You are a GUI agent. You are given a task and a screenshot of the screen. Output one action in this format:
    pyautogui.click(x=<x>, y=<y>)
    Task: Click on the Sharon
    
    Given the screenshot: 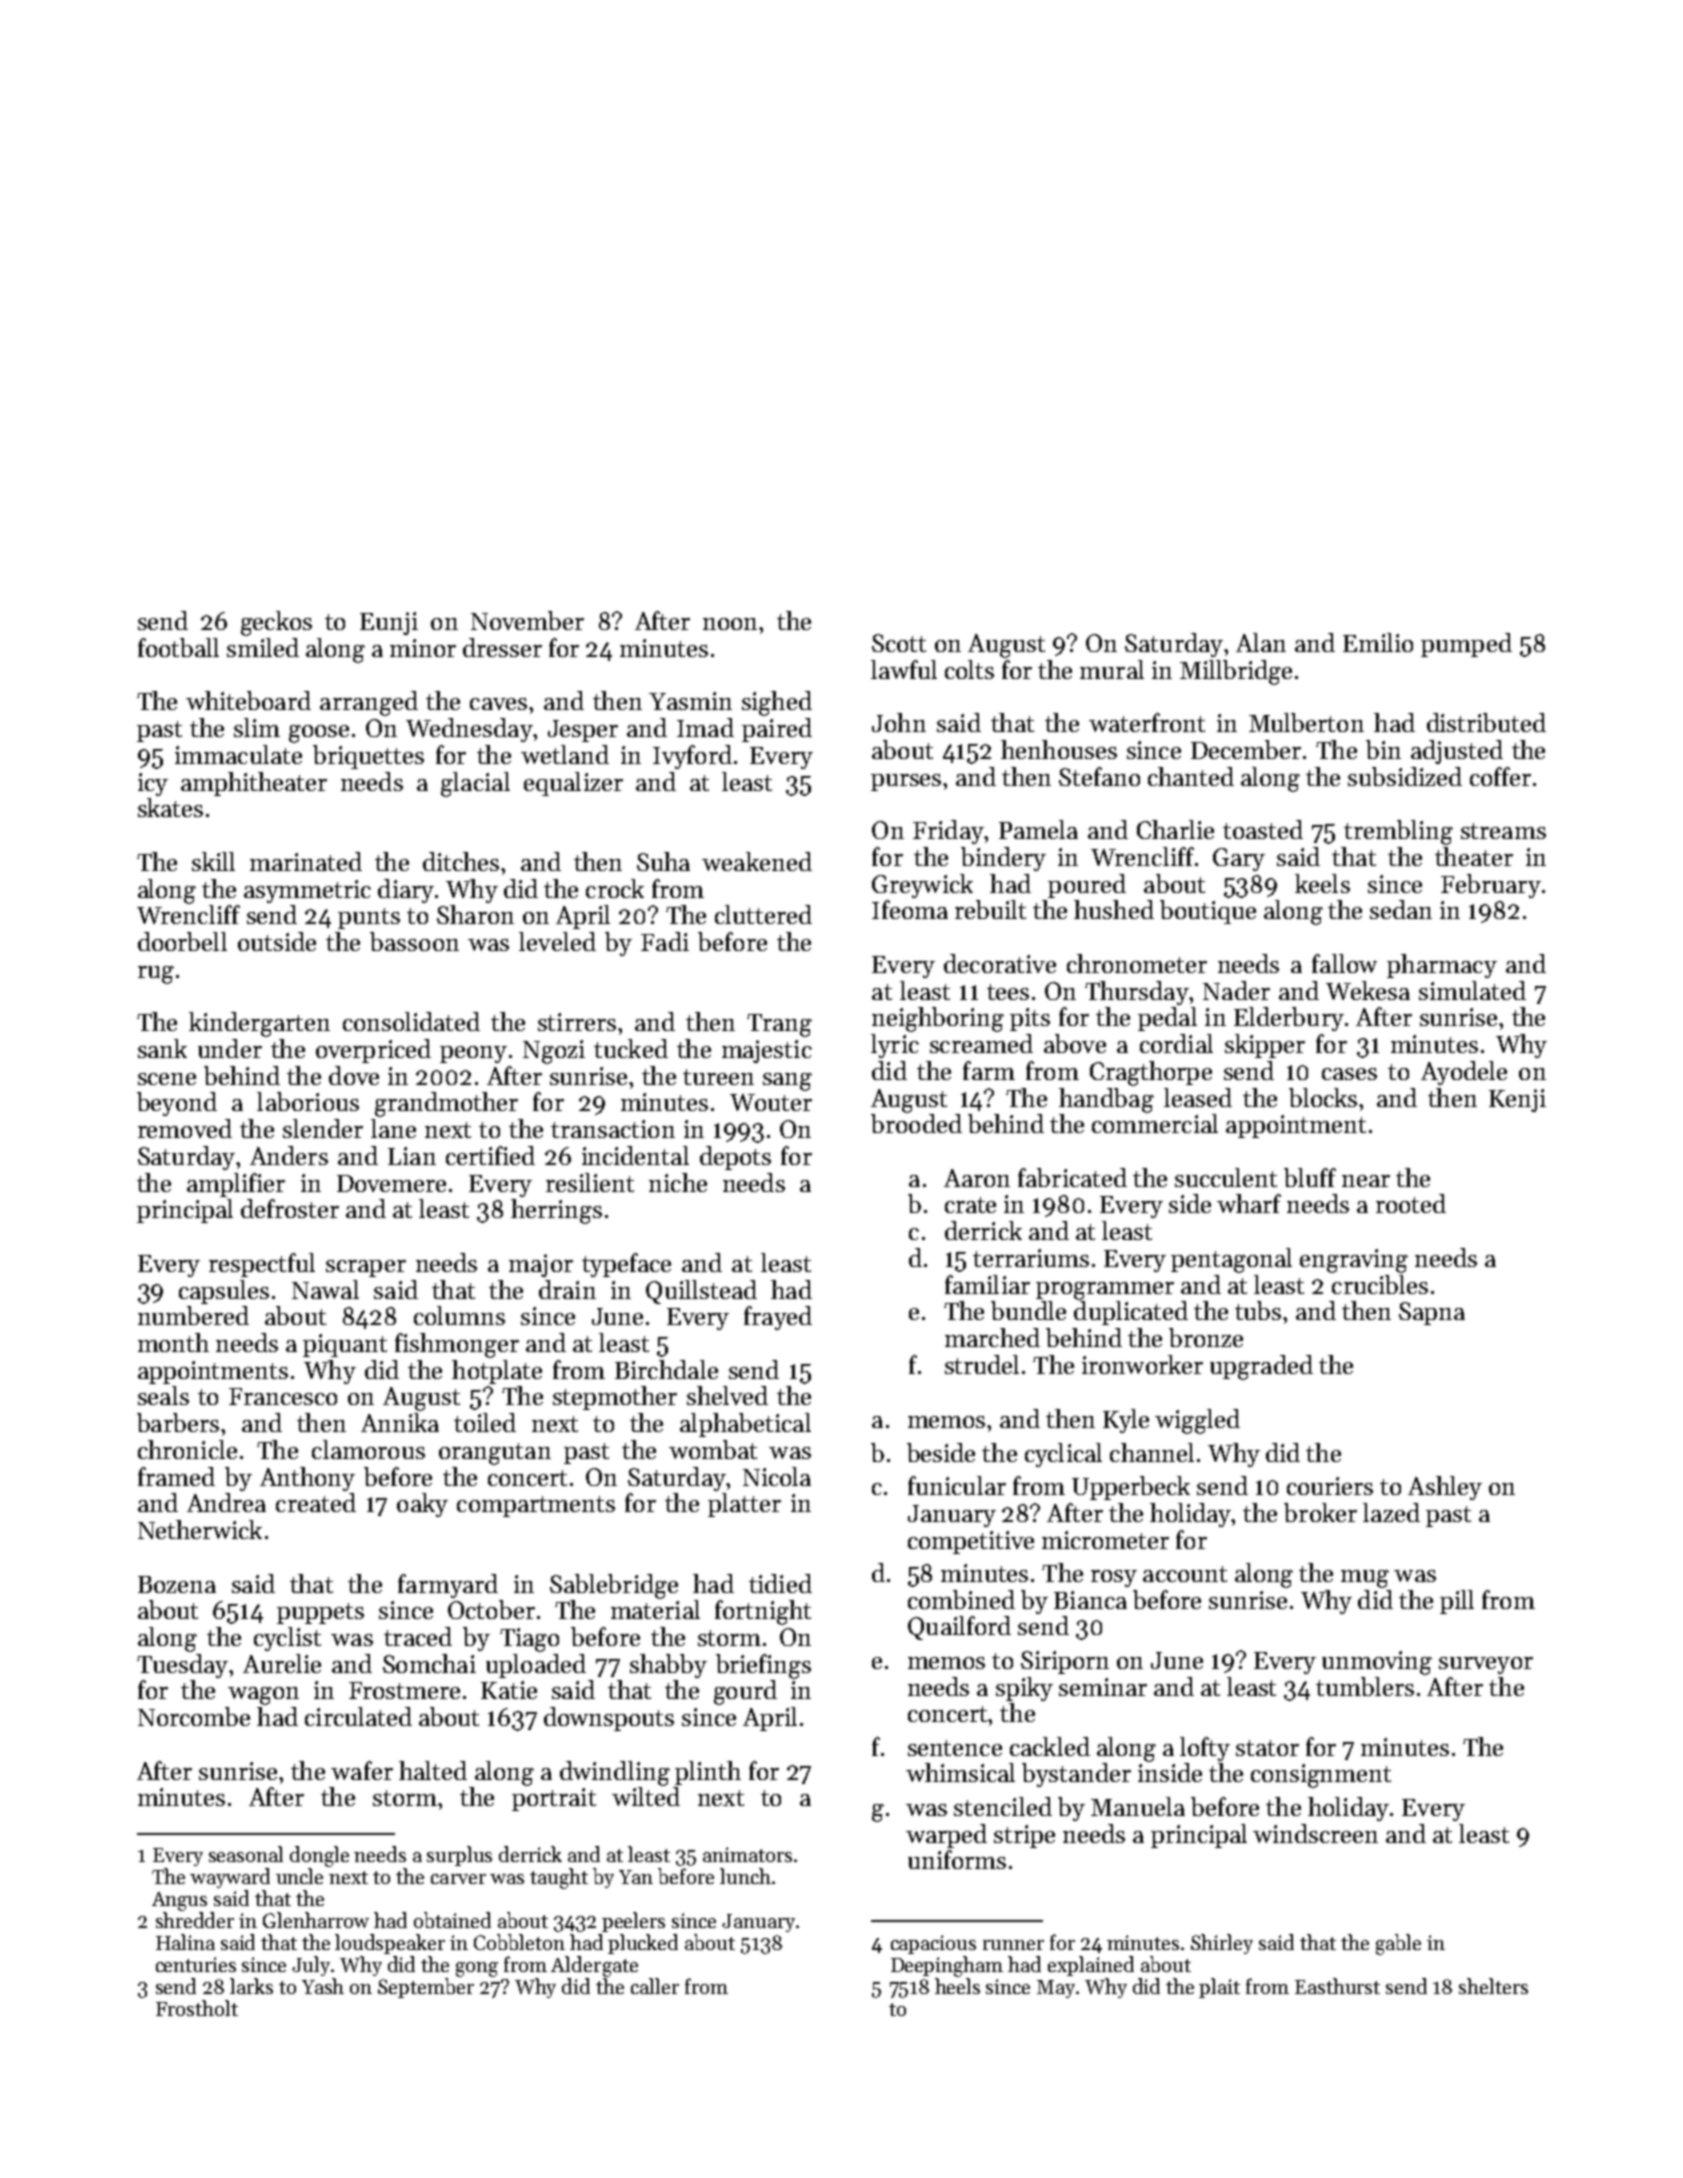 What is the action you would take?
    pyautogui.click(x=475, y=914)
